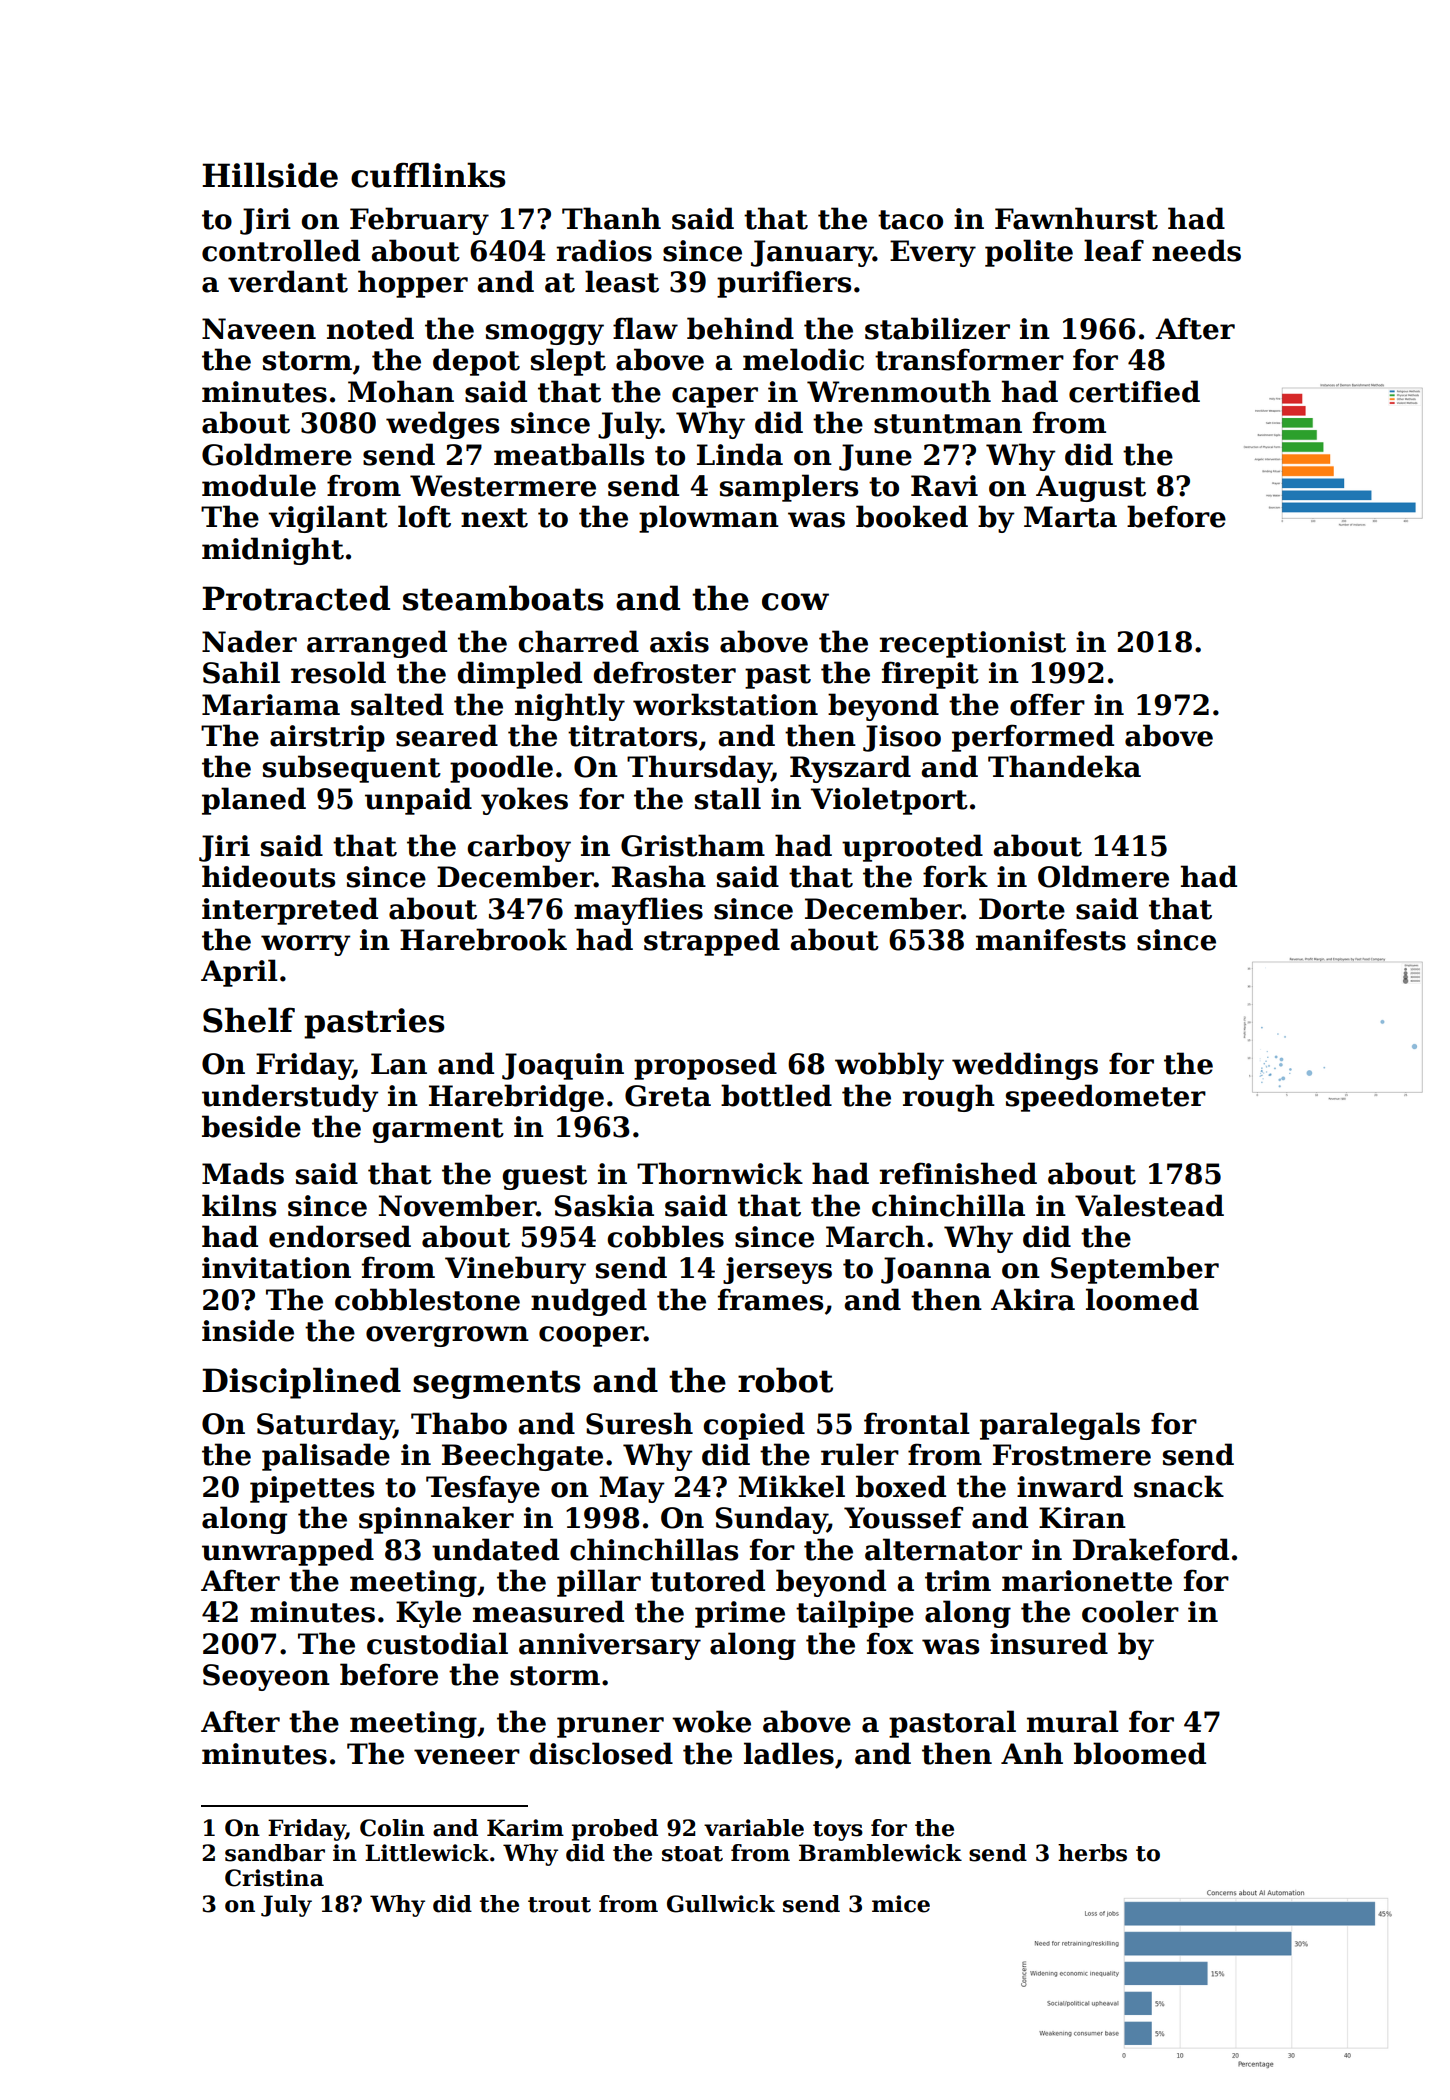 The height and width of the screenshot is (2100, 1450). What do you see at coordinates (1151, 1549) in the screenshot?
I see `Drakeford` at bounding box center [1151, 1549].
